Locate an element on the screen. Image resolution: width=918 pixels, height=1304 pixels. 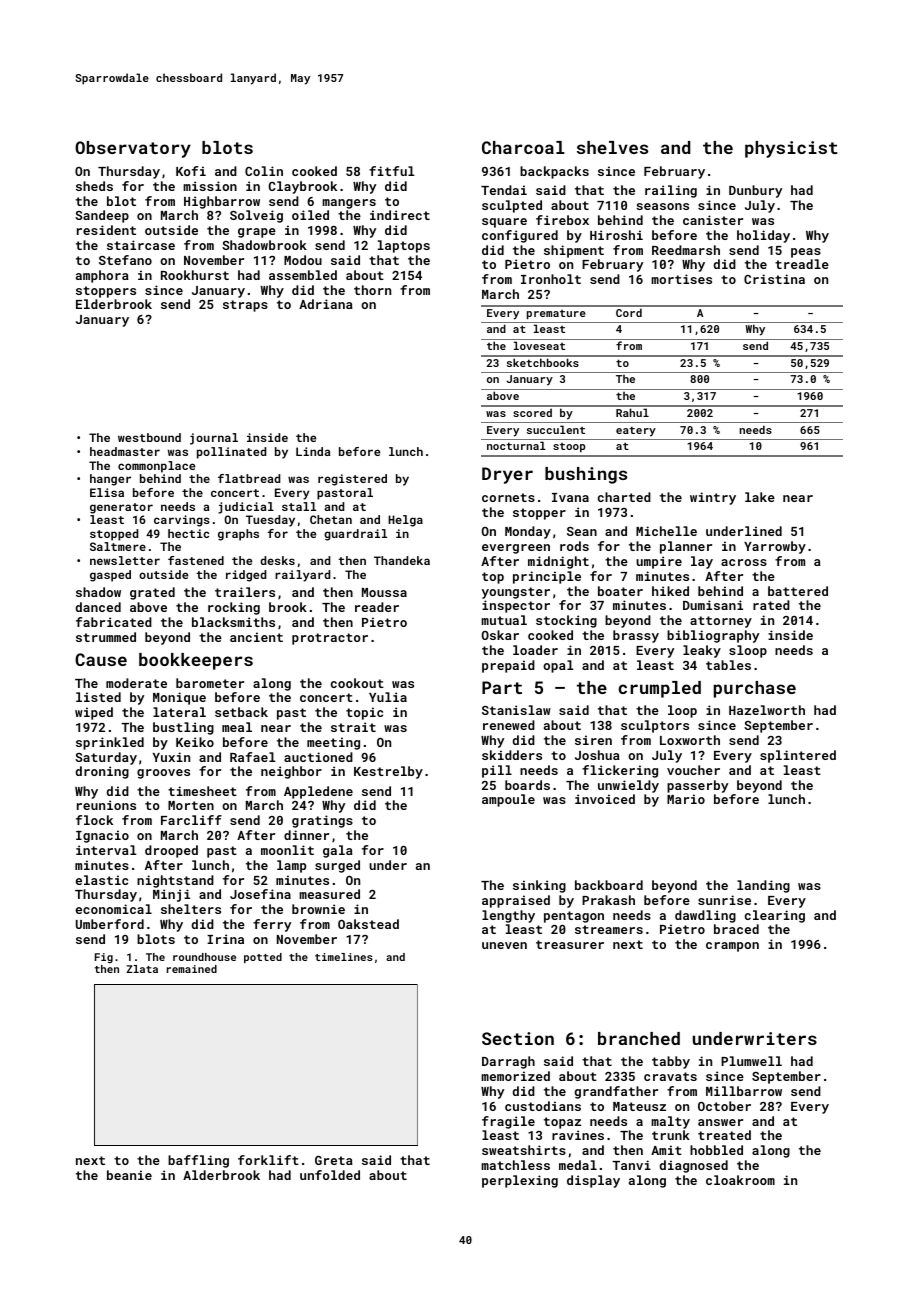
flock is located at coordinates (94, 820).
